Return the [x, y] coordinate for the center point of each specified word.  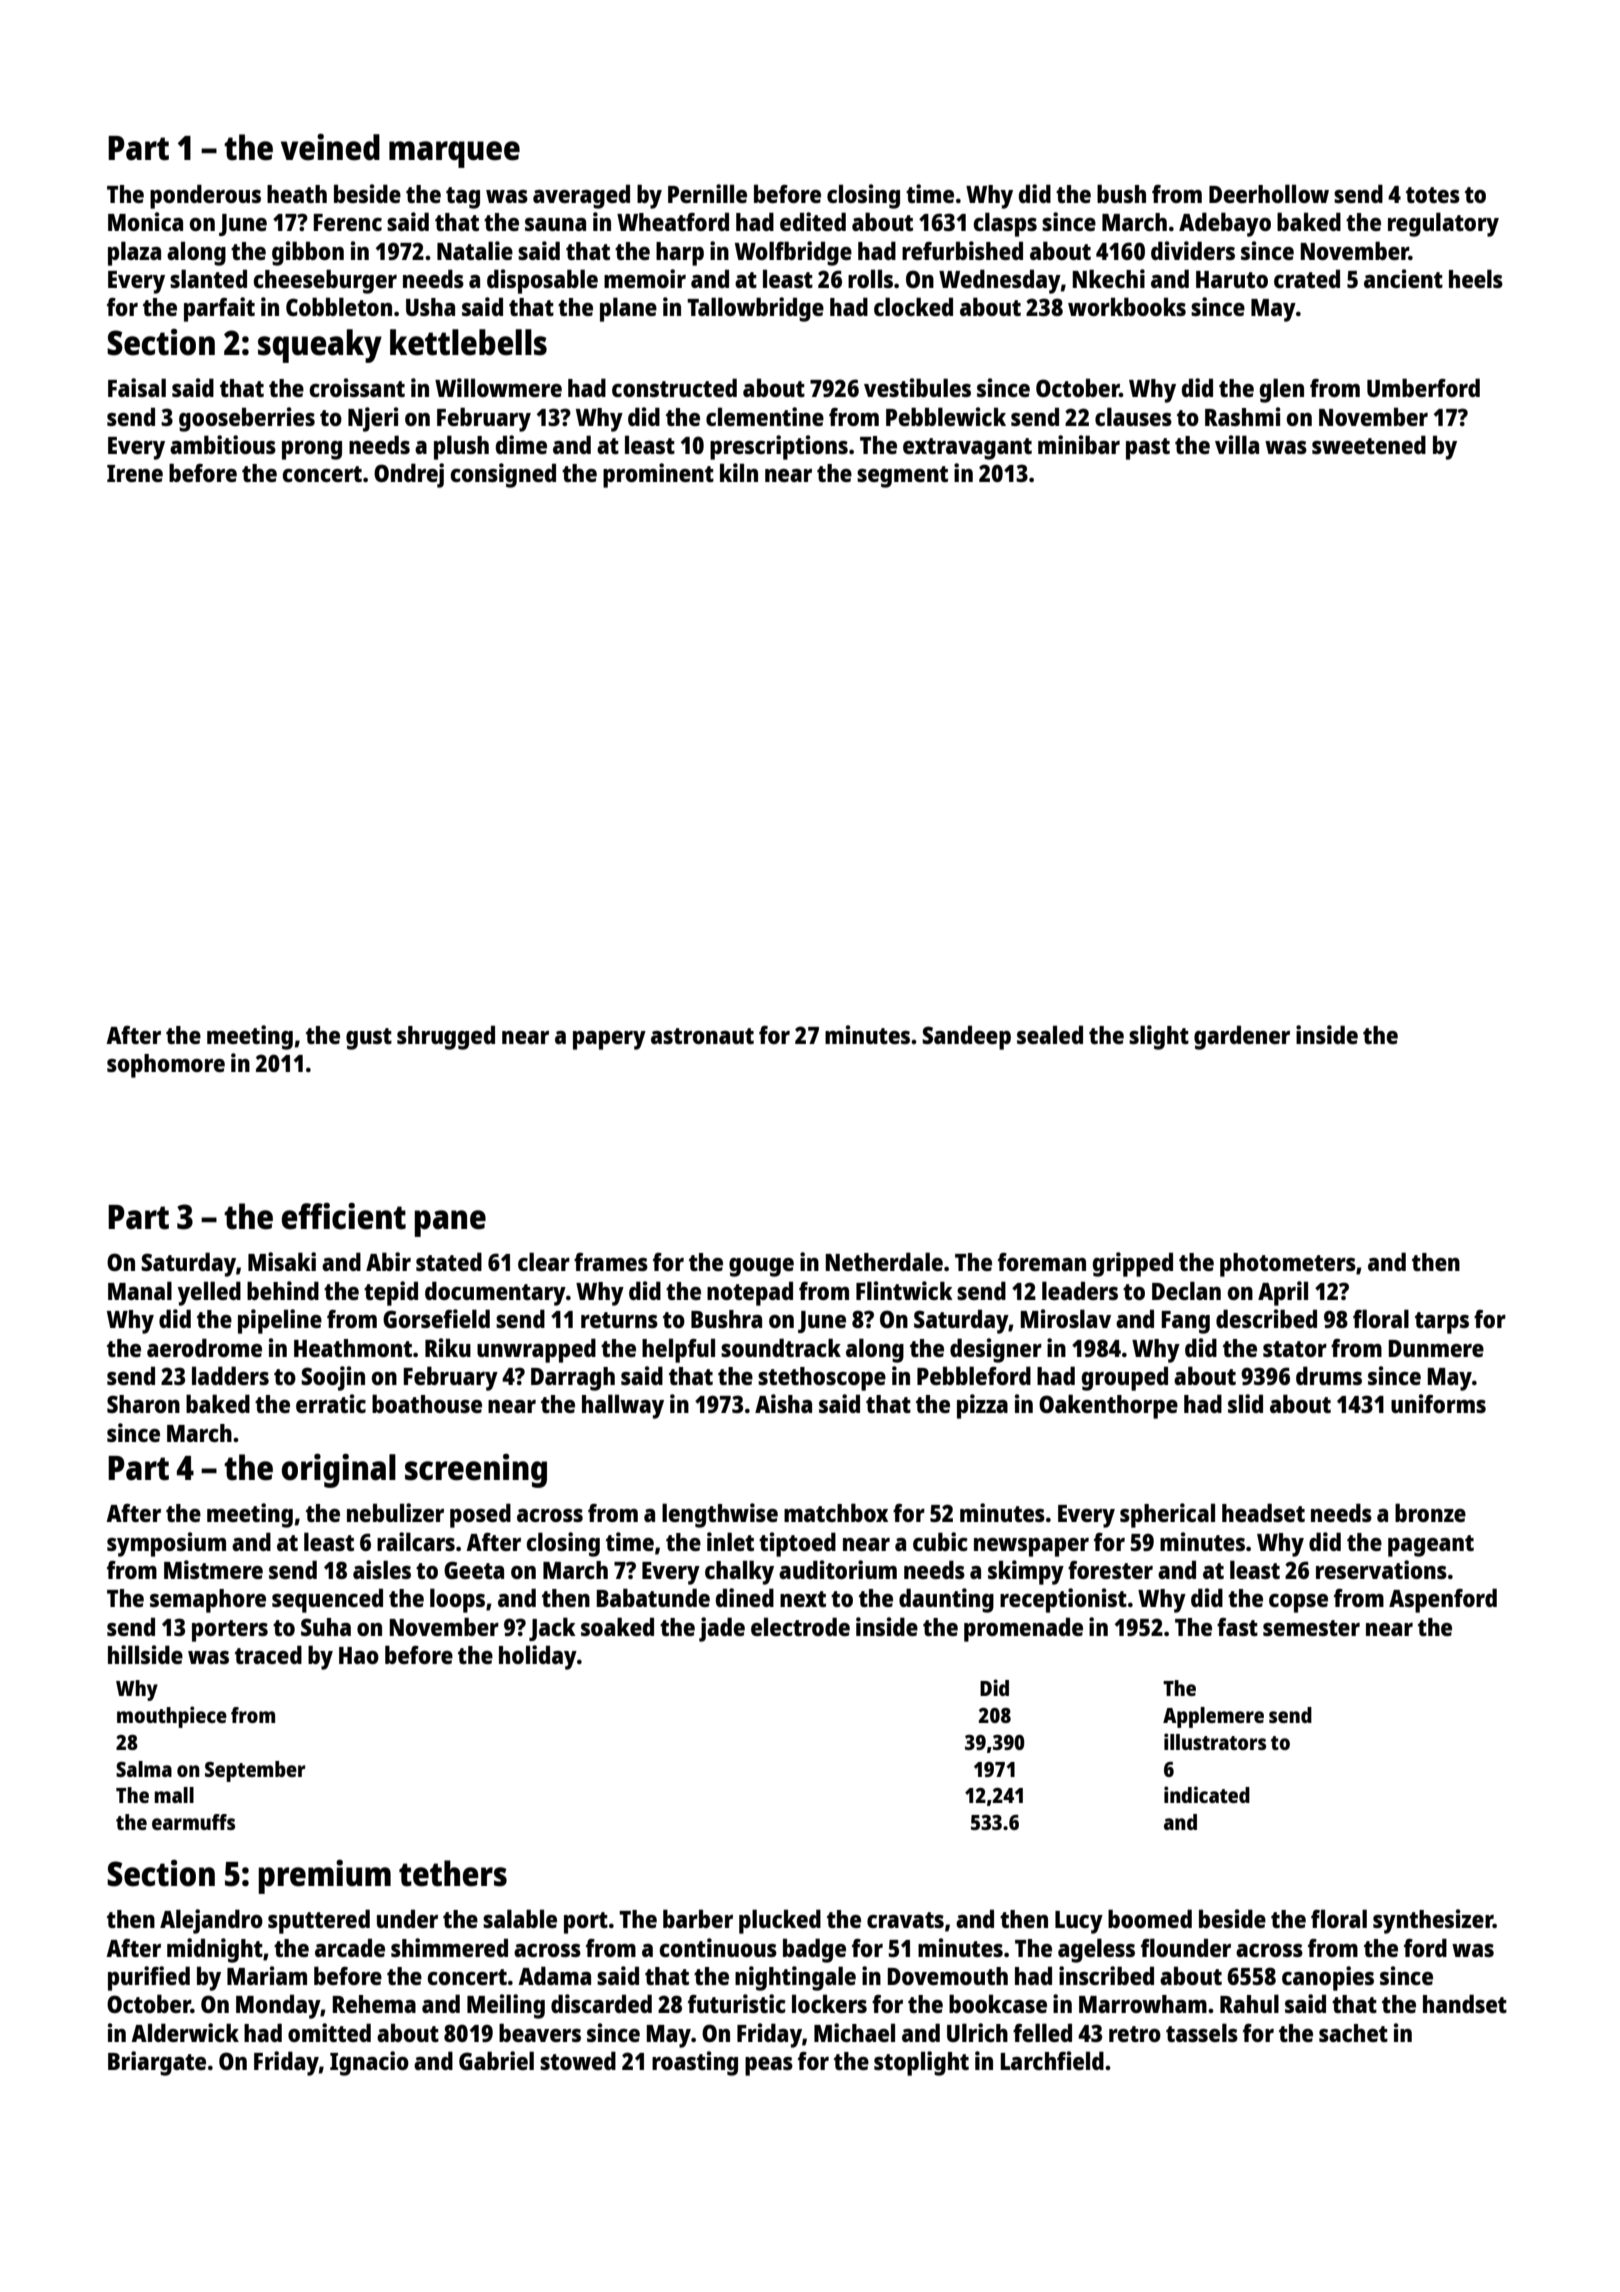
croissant [357, 387]
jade [722, 1629]
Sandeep [966, 1037]
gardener [1242, 1037]
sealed [1050, 1034]
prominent [658, 475]
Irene [135, 473]
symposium [166, 1544]
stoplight [921, 2063]
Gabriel [496, 2060]
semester [1311, 1628]
